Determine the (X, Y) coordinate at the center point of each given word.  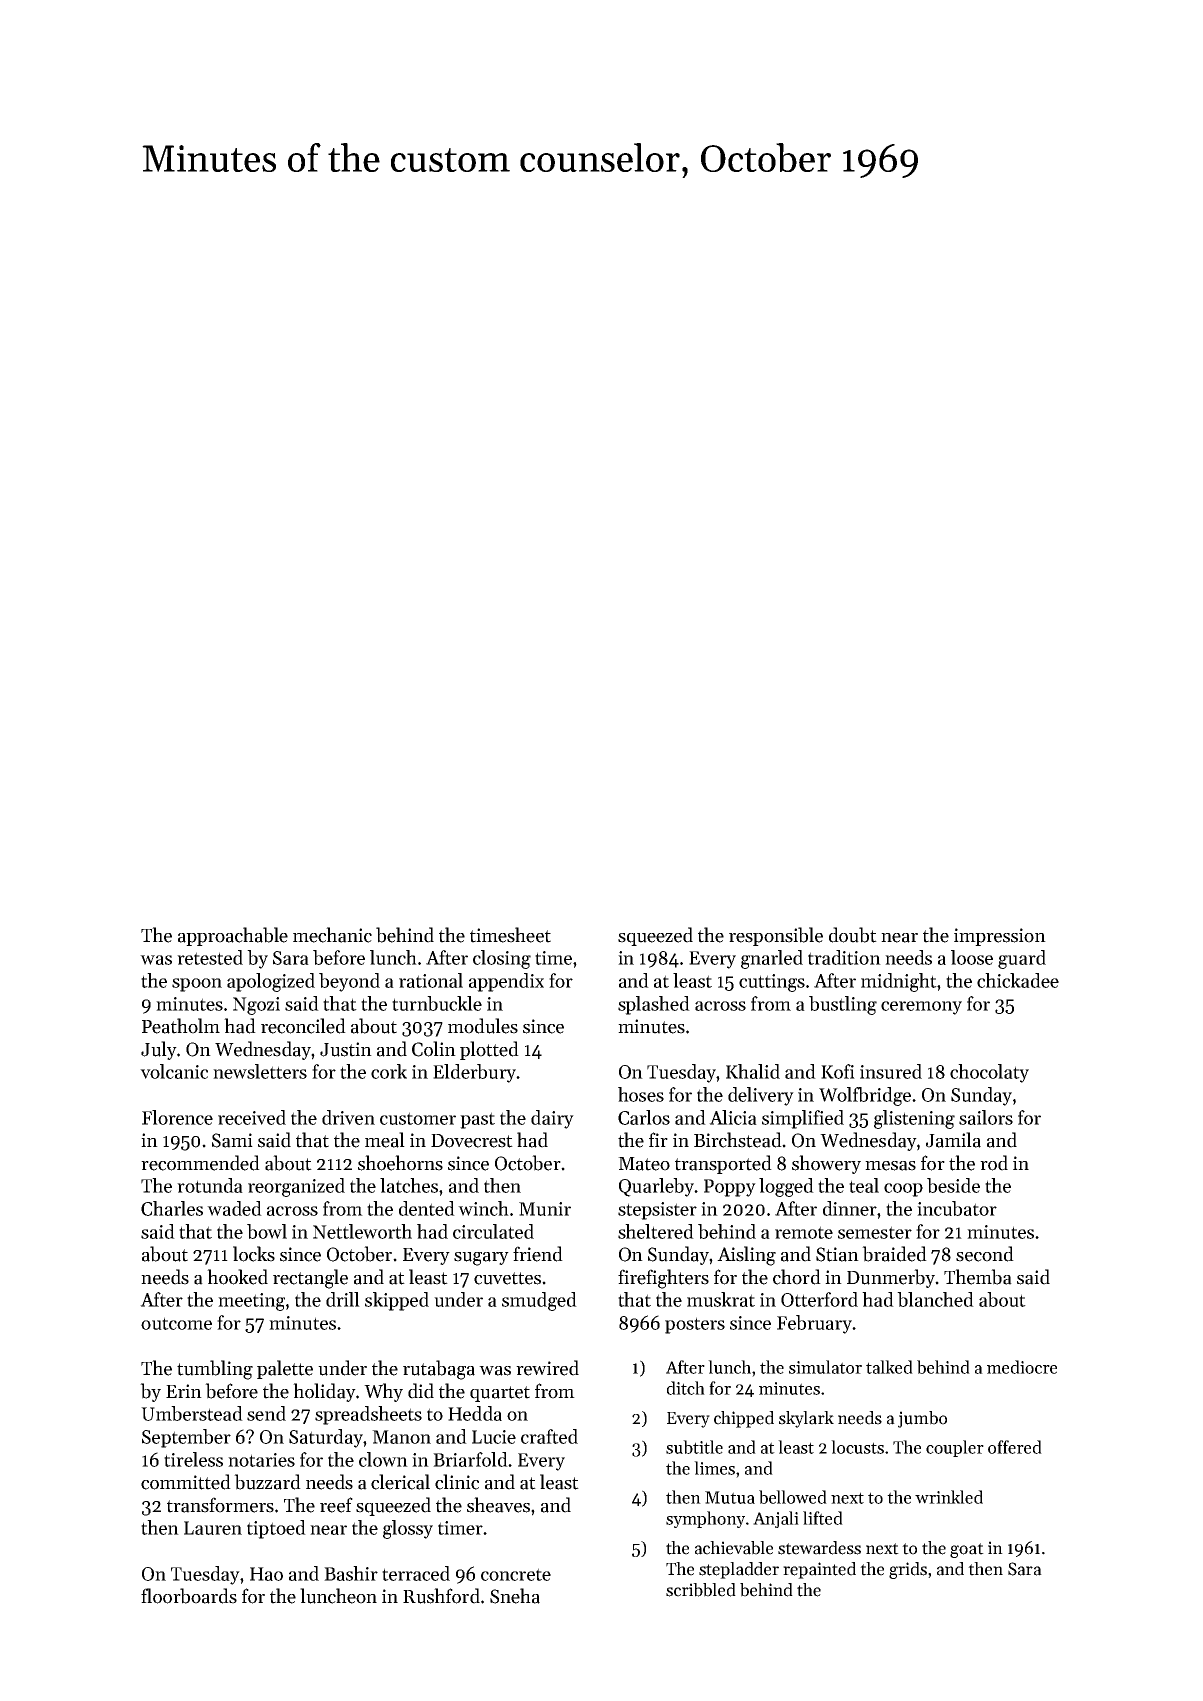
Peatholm (181, 1026)
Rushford (441, 1596)
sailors (986, 1117)
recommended (200, 1163)
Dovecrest (472, 1141)
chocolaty (989, 1073)
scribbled (701, 1590)
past (477, 1120)
